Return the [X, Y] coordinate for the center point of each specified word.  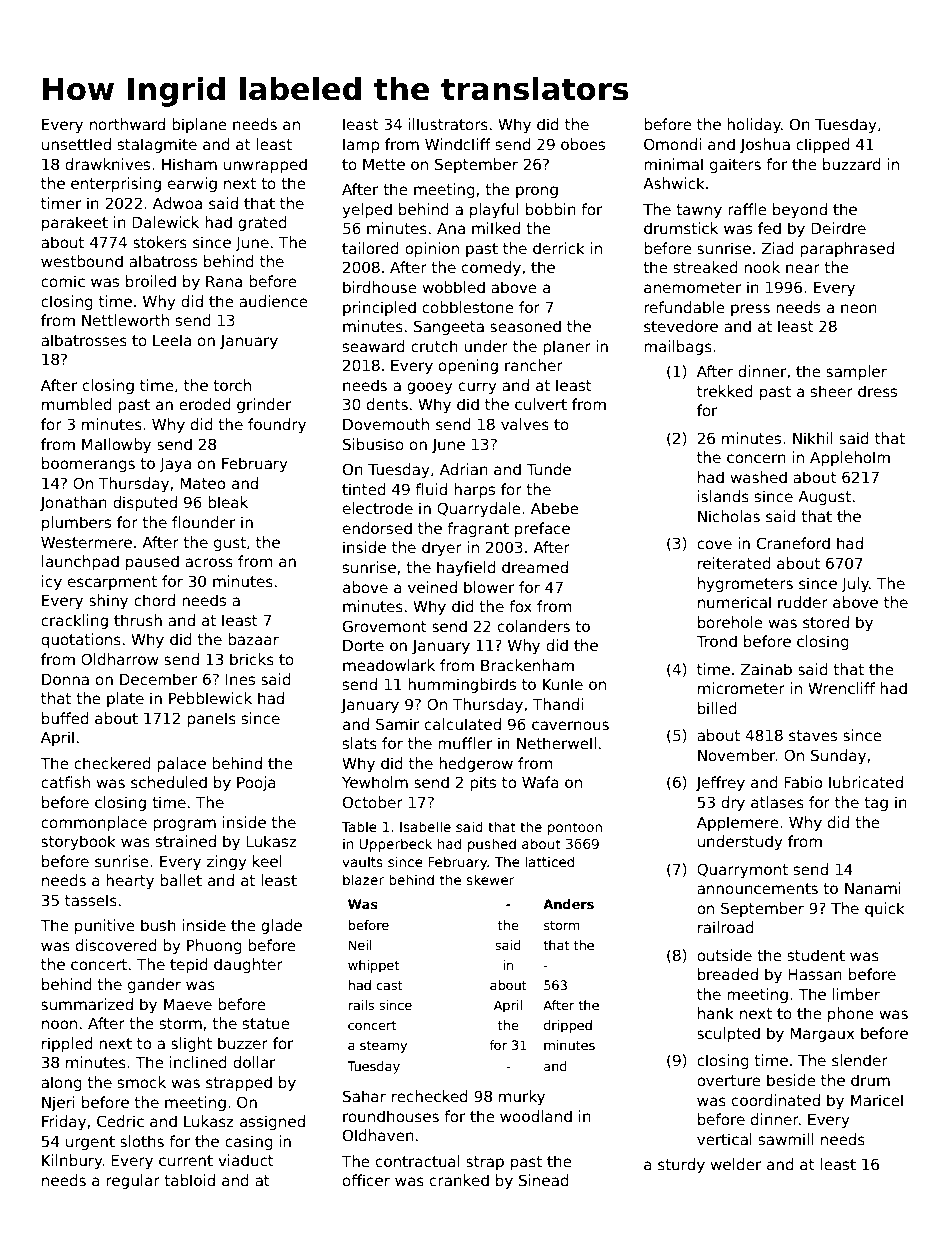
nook [762, 267]
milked [496, 228]
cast [389, 985]
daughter [248, 965]
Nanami [873, 888]
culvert [541, 404]
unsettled [76, 144]
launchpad [80, 562]
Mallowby [116, 445]
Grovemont [385, 626]
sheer [832, 391]
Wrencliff [841, 688]
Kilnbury [72, 1161]
